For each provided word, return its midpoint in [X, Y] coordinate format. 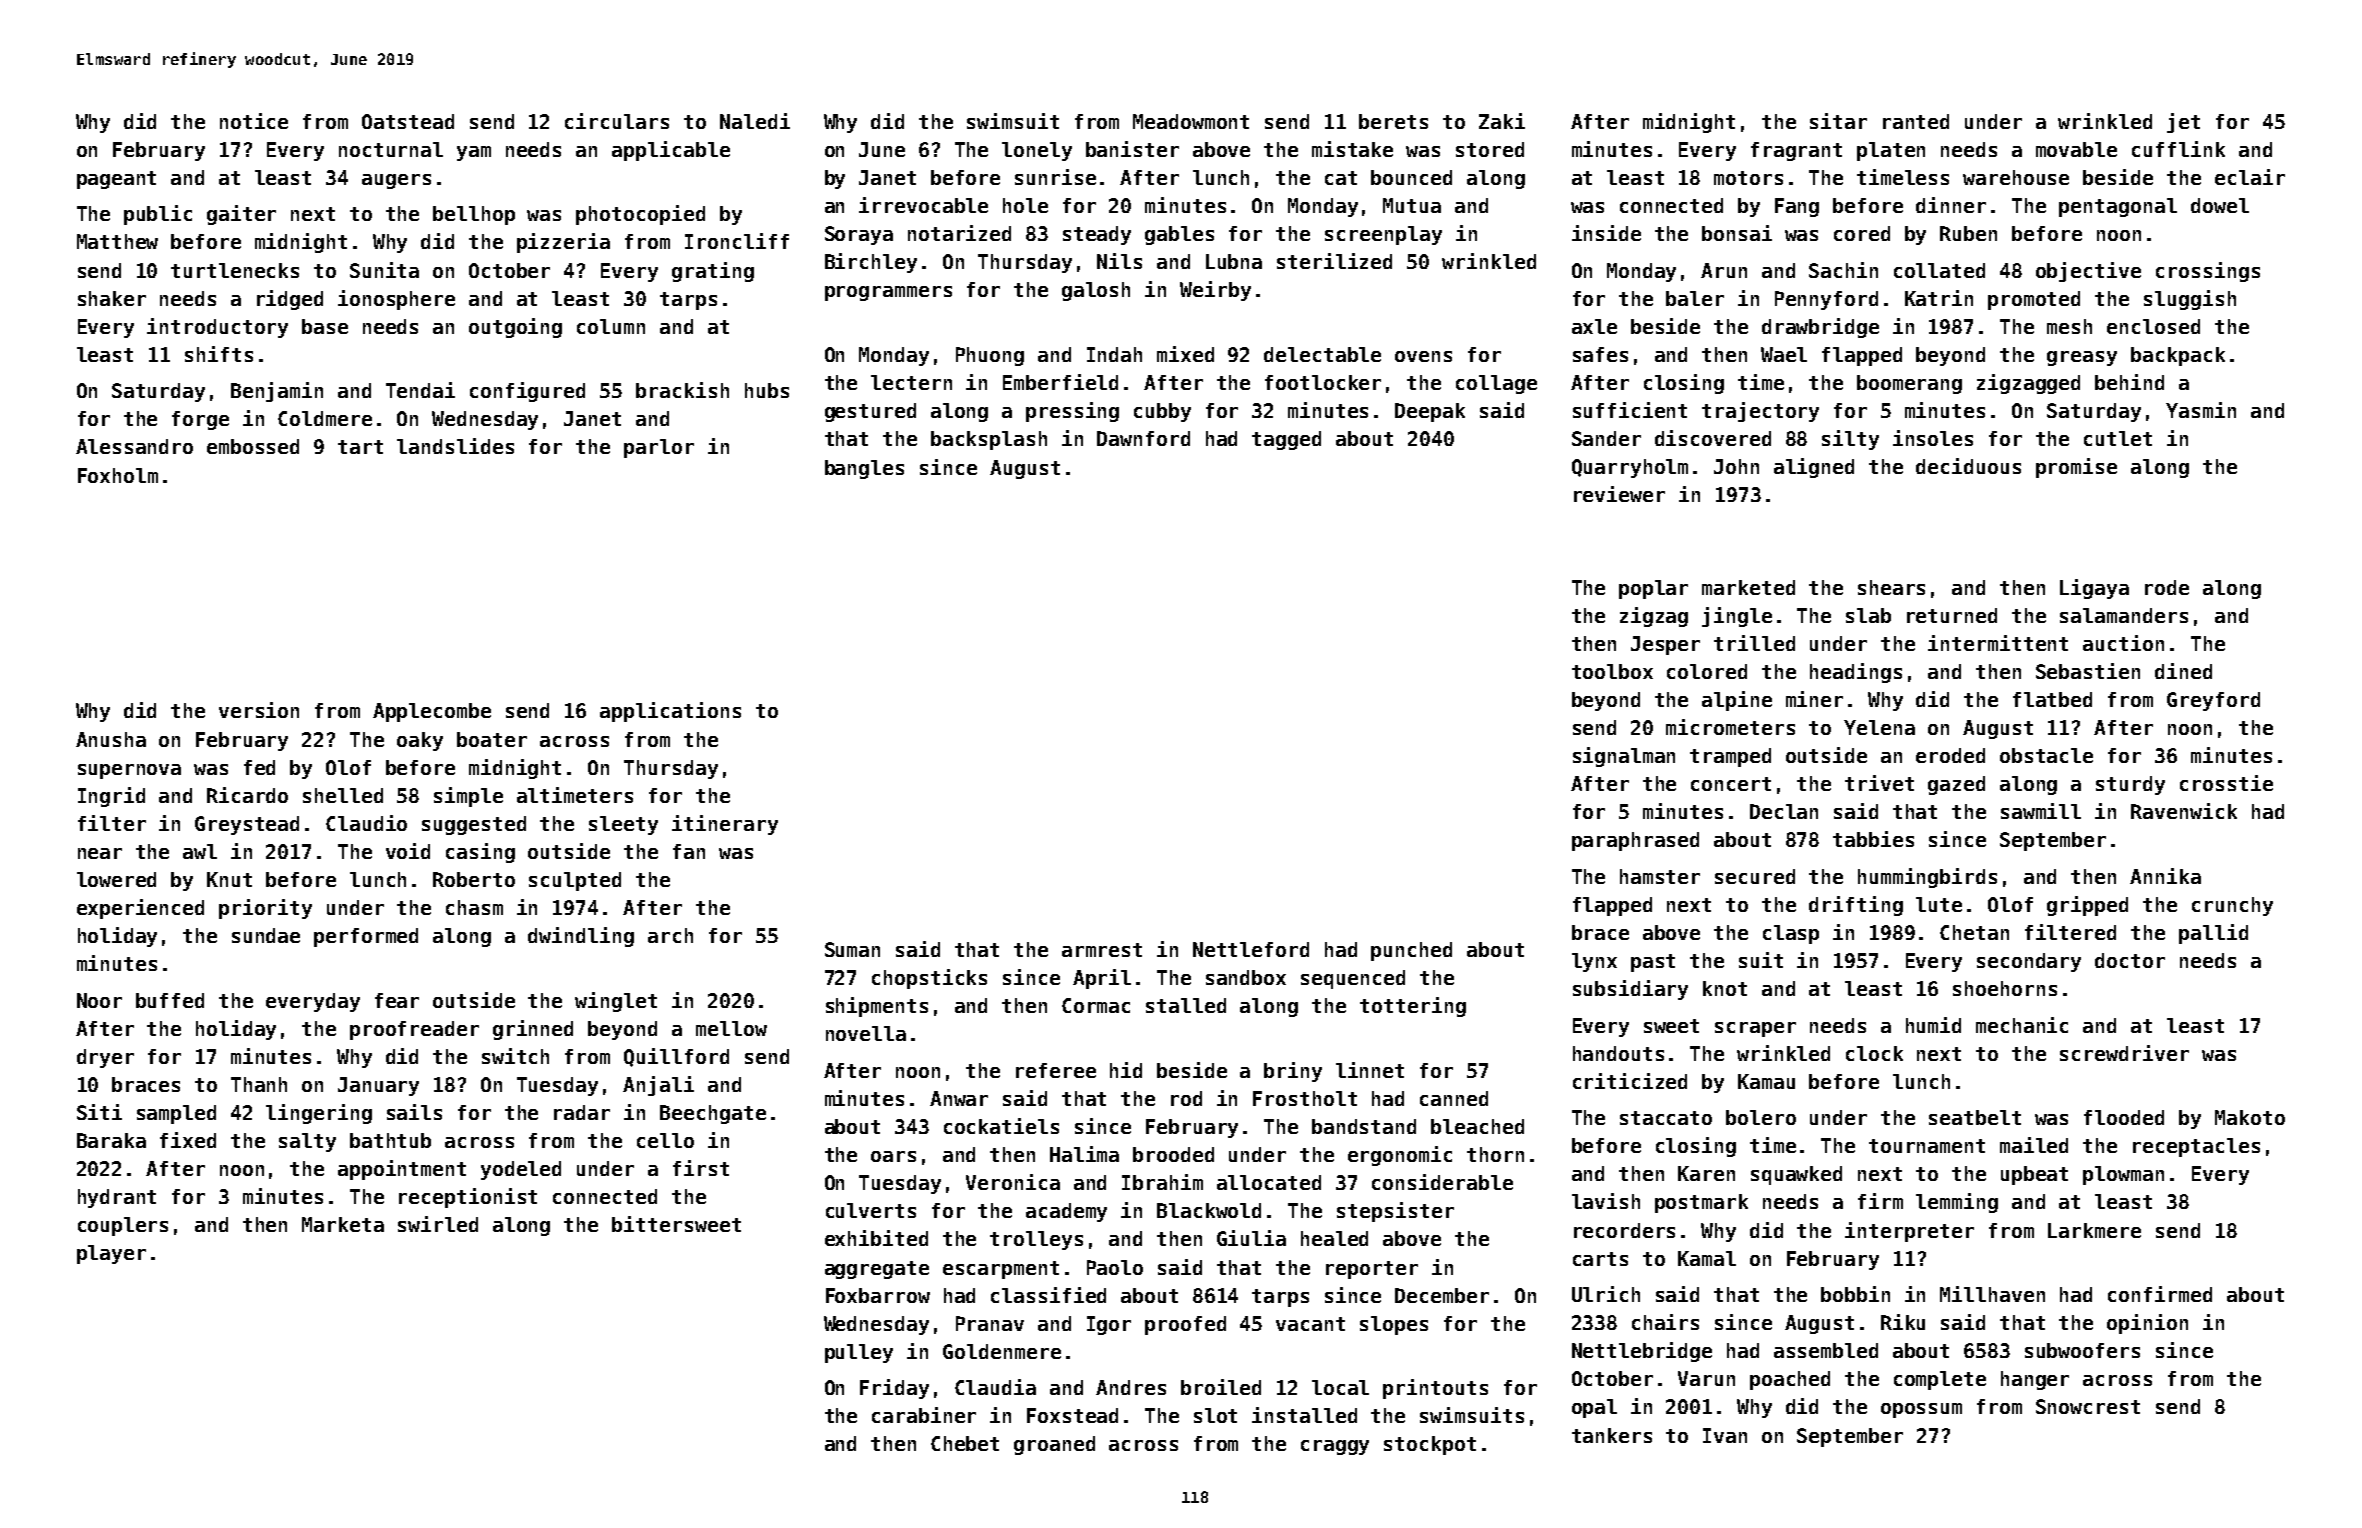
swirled [438, 1224]
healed [1334, 1238]
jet [2183, 123]
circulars [617, 121]
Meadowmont [1191, 121]
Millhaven [1992, 1294]
